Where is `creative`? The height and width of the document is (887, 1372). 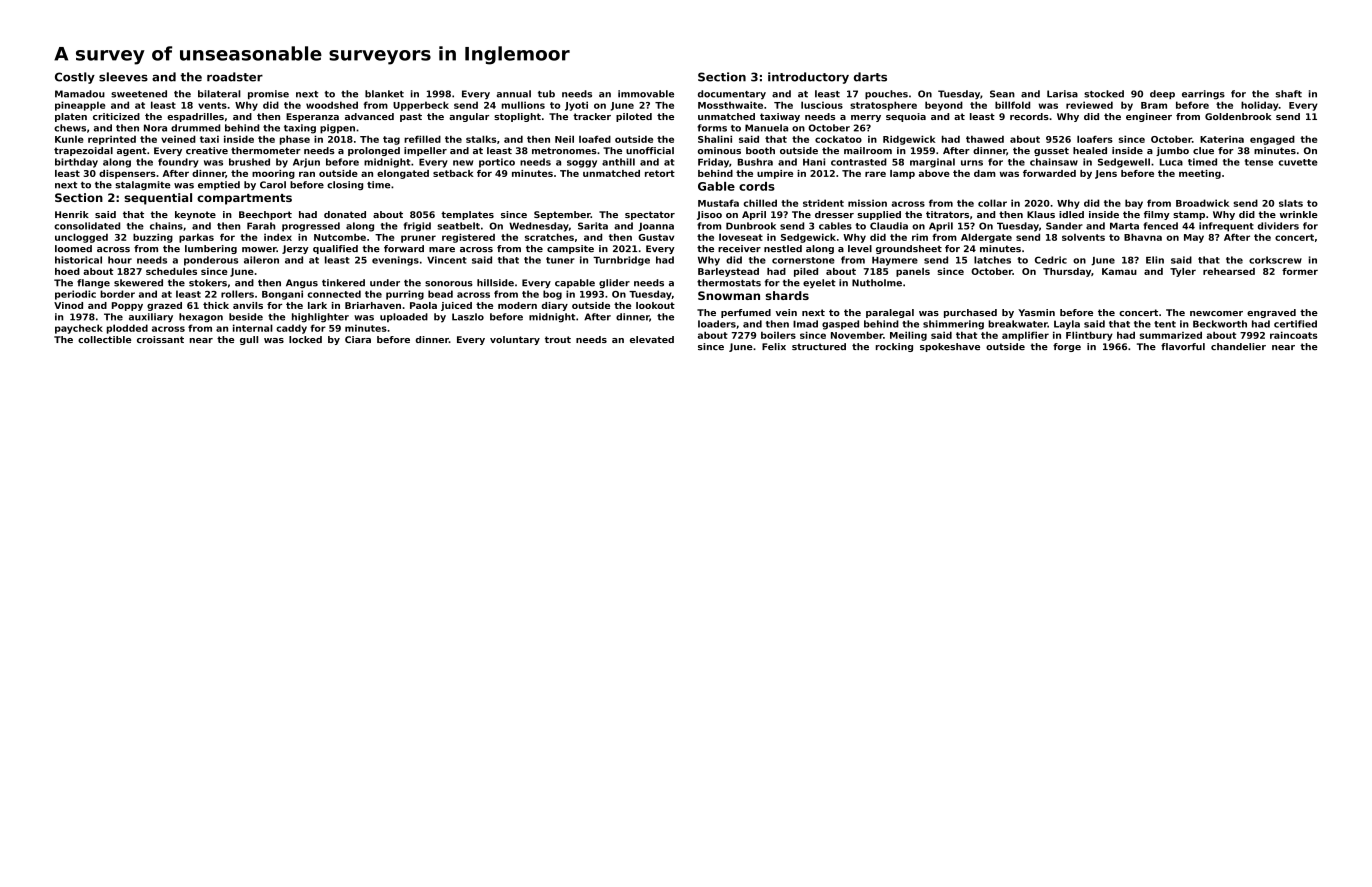 creative is located at coordinates (207, 150).
